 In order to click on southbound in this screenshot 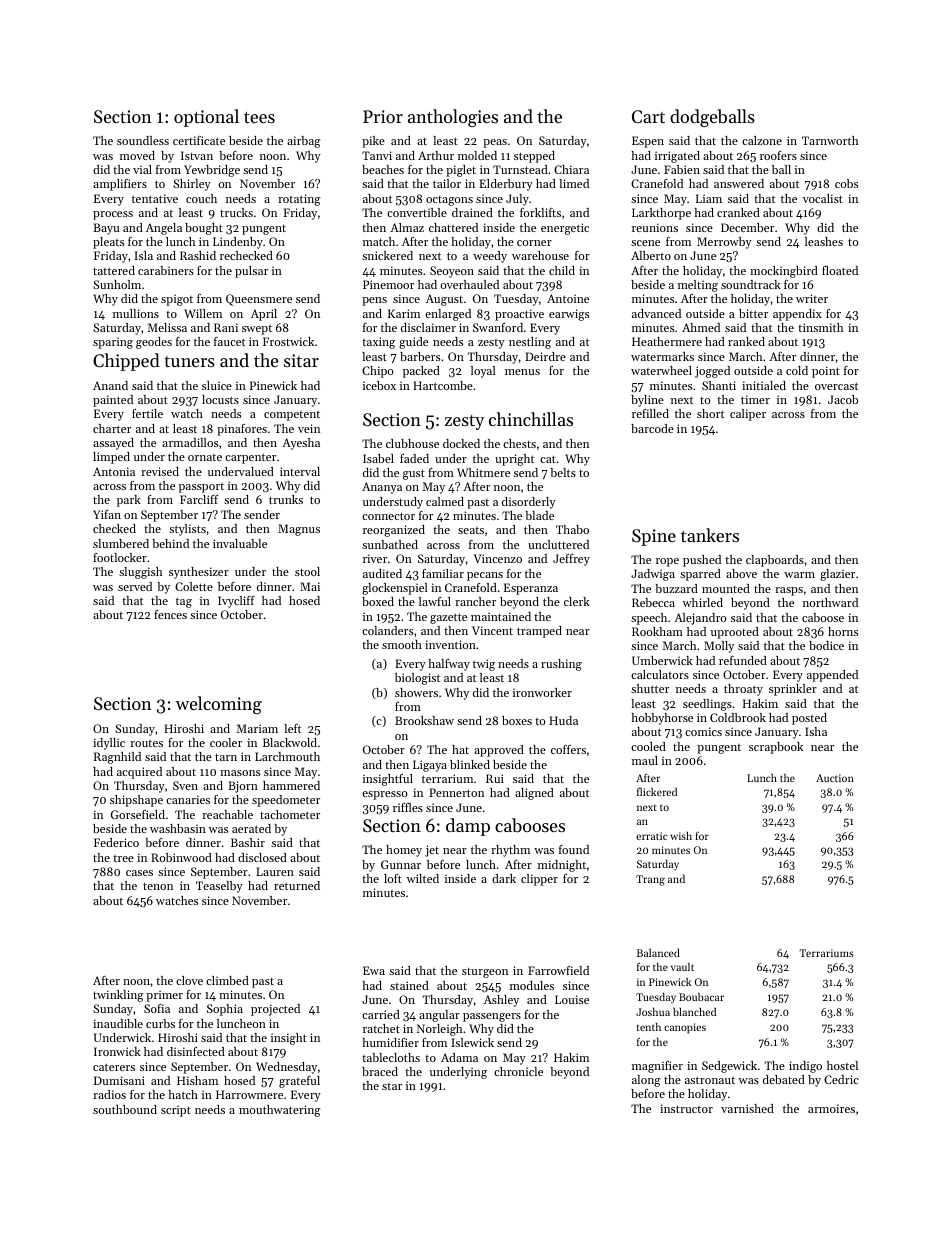, I will do `click(125, 1109)`.
